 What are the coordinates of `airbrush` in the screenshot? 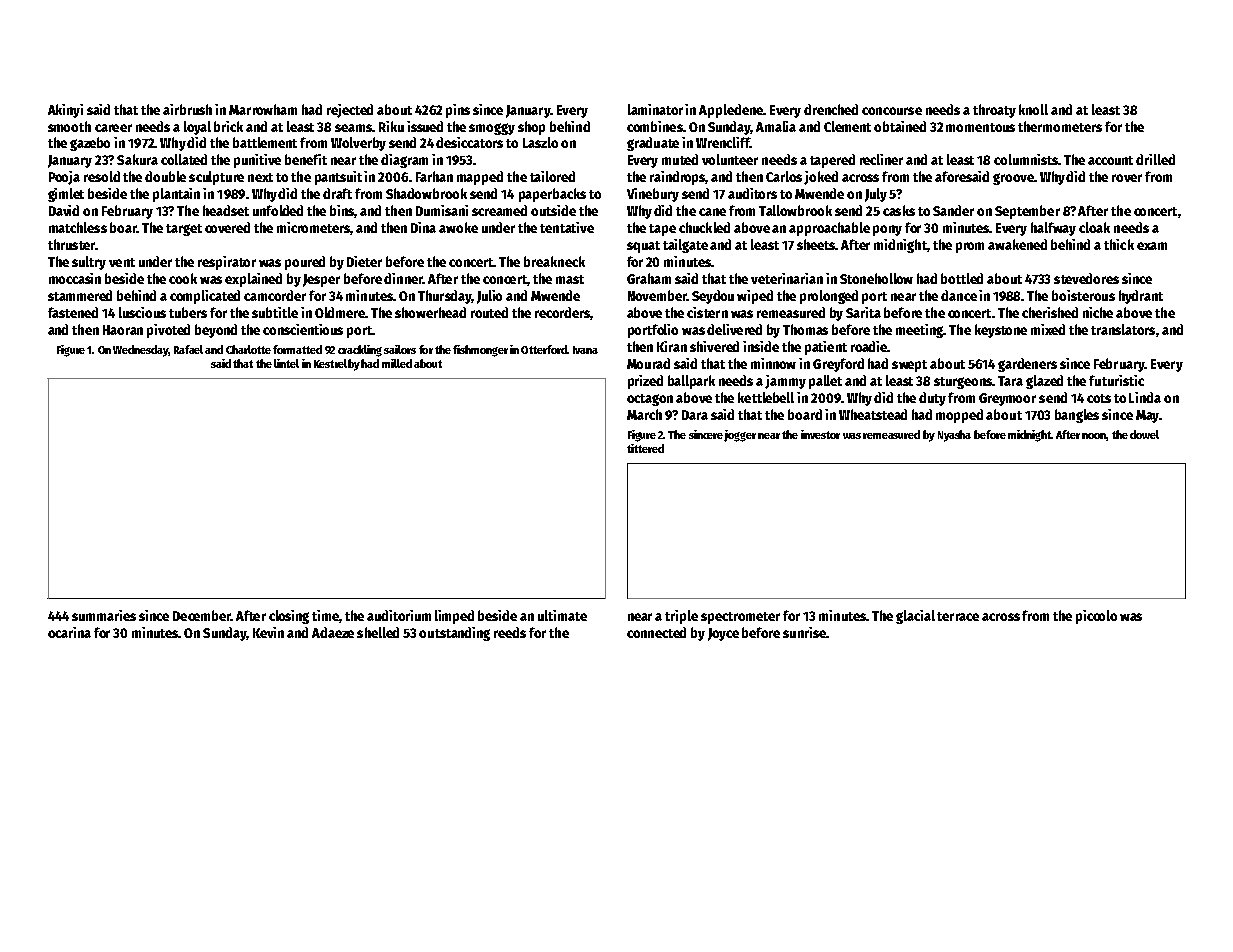 It's located at (187, 109).
